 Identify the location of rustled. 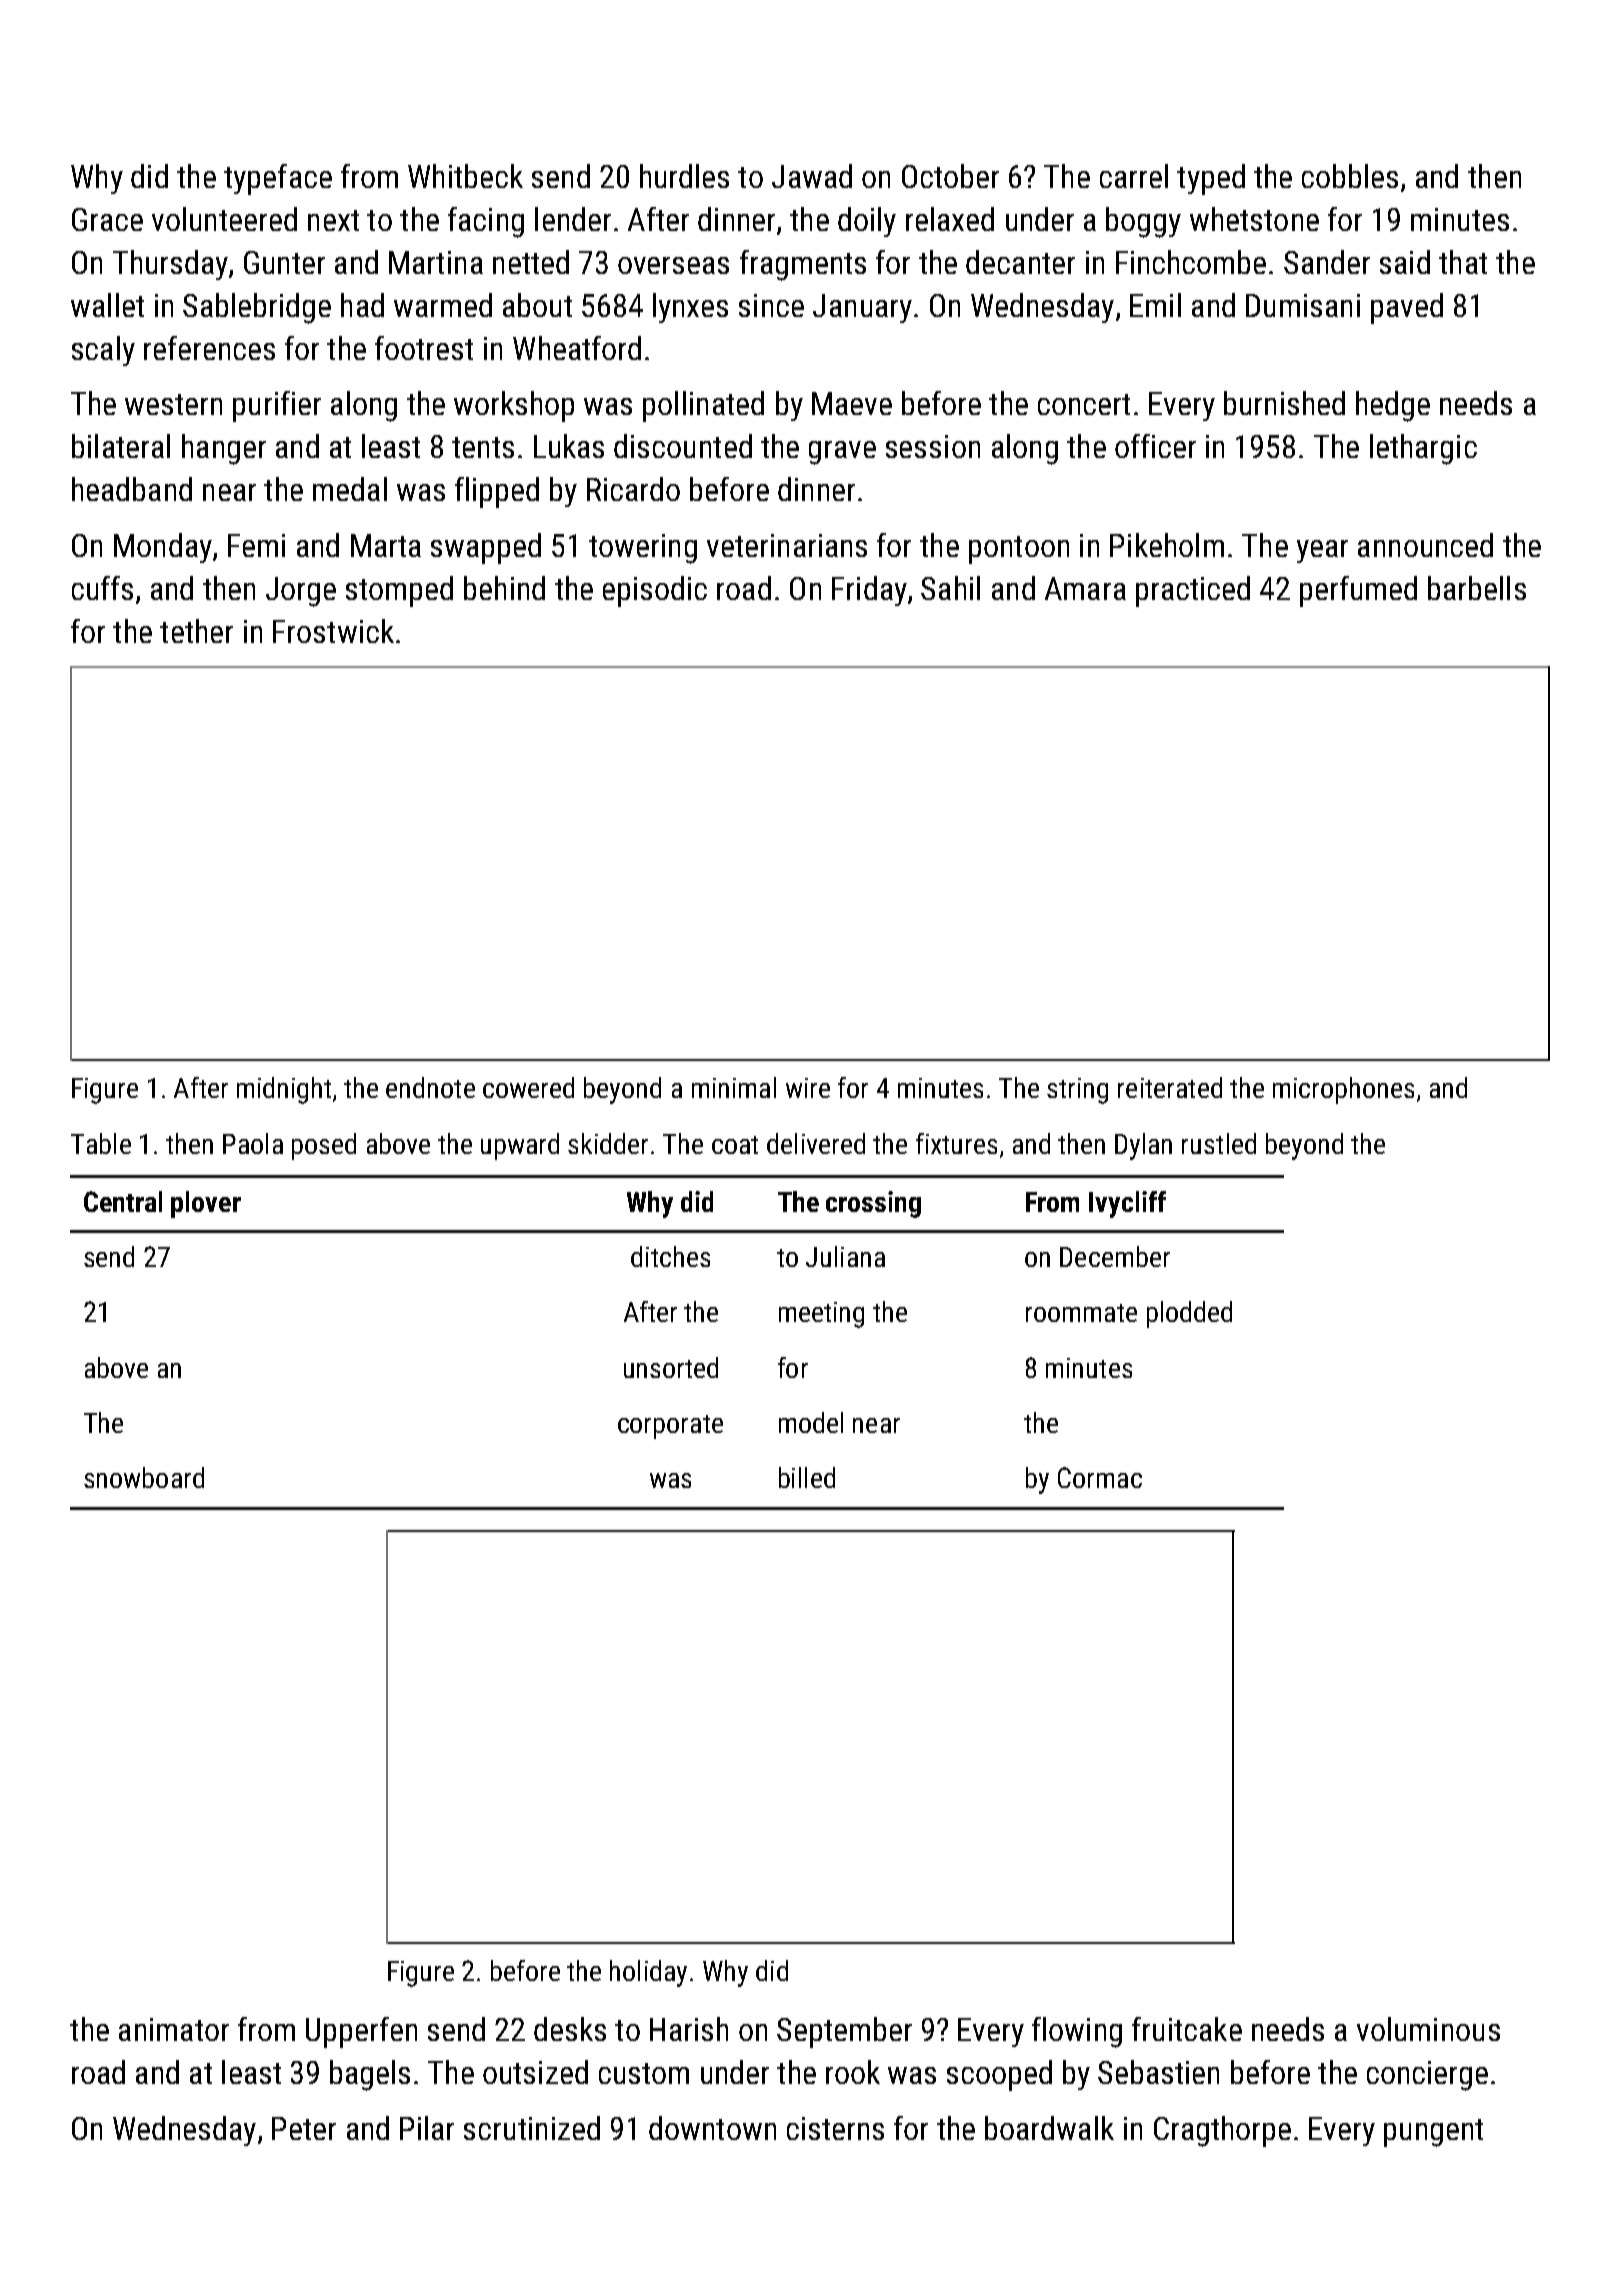
(1219, 1143).
